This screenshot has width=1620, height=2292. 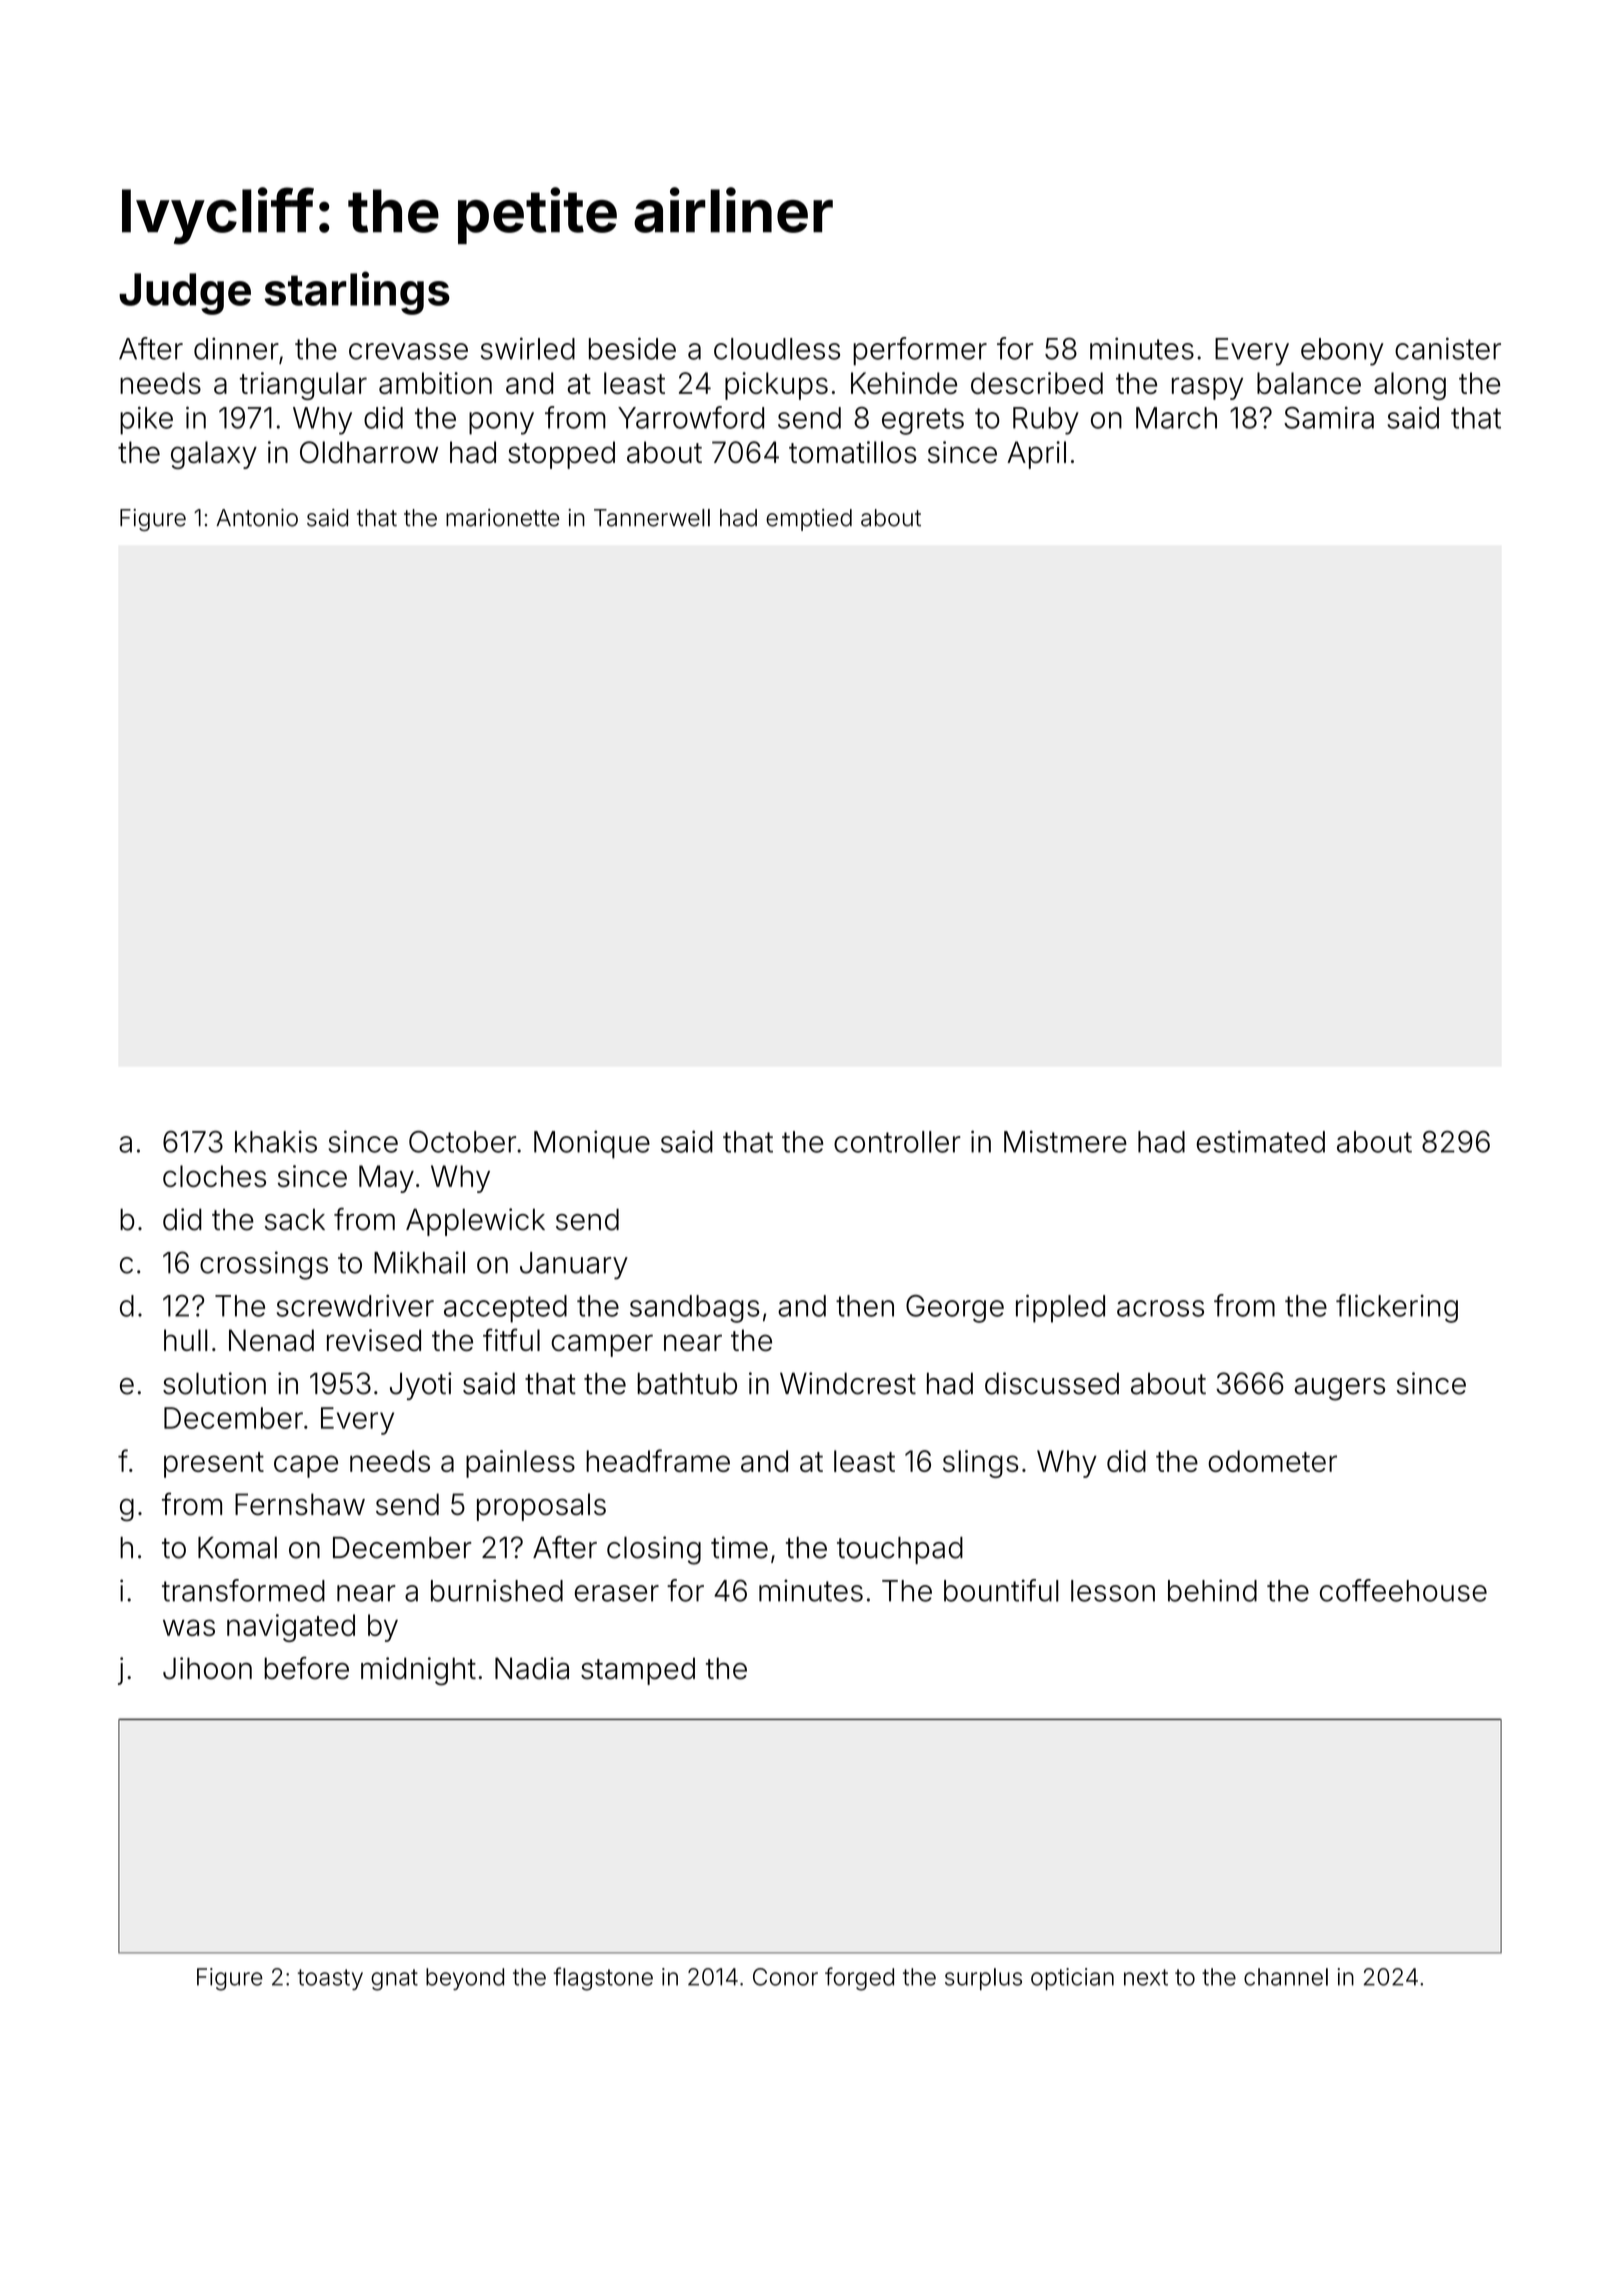 I want to click on emptied, so click(x=809, y=520).
